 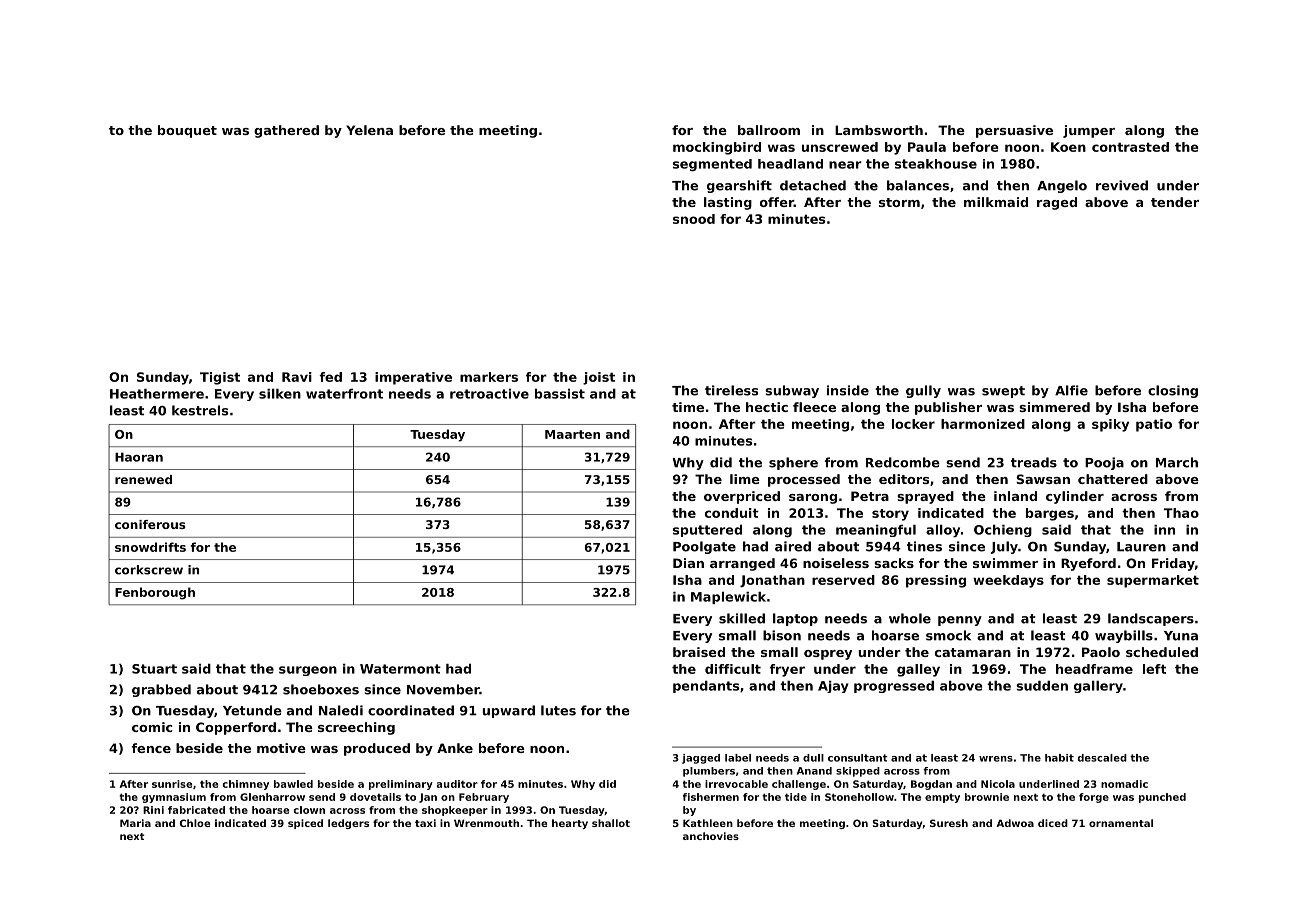 I want to click on Ravi, so click(x=297, y=377).
